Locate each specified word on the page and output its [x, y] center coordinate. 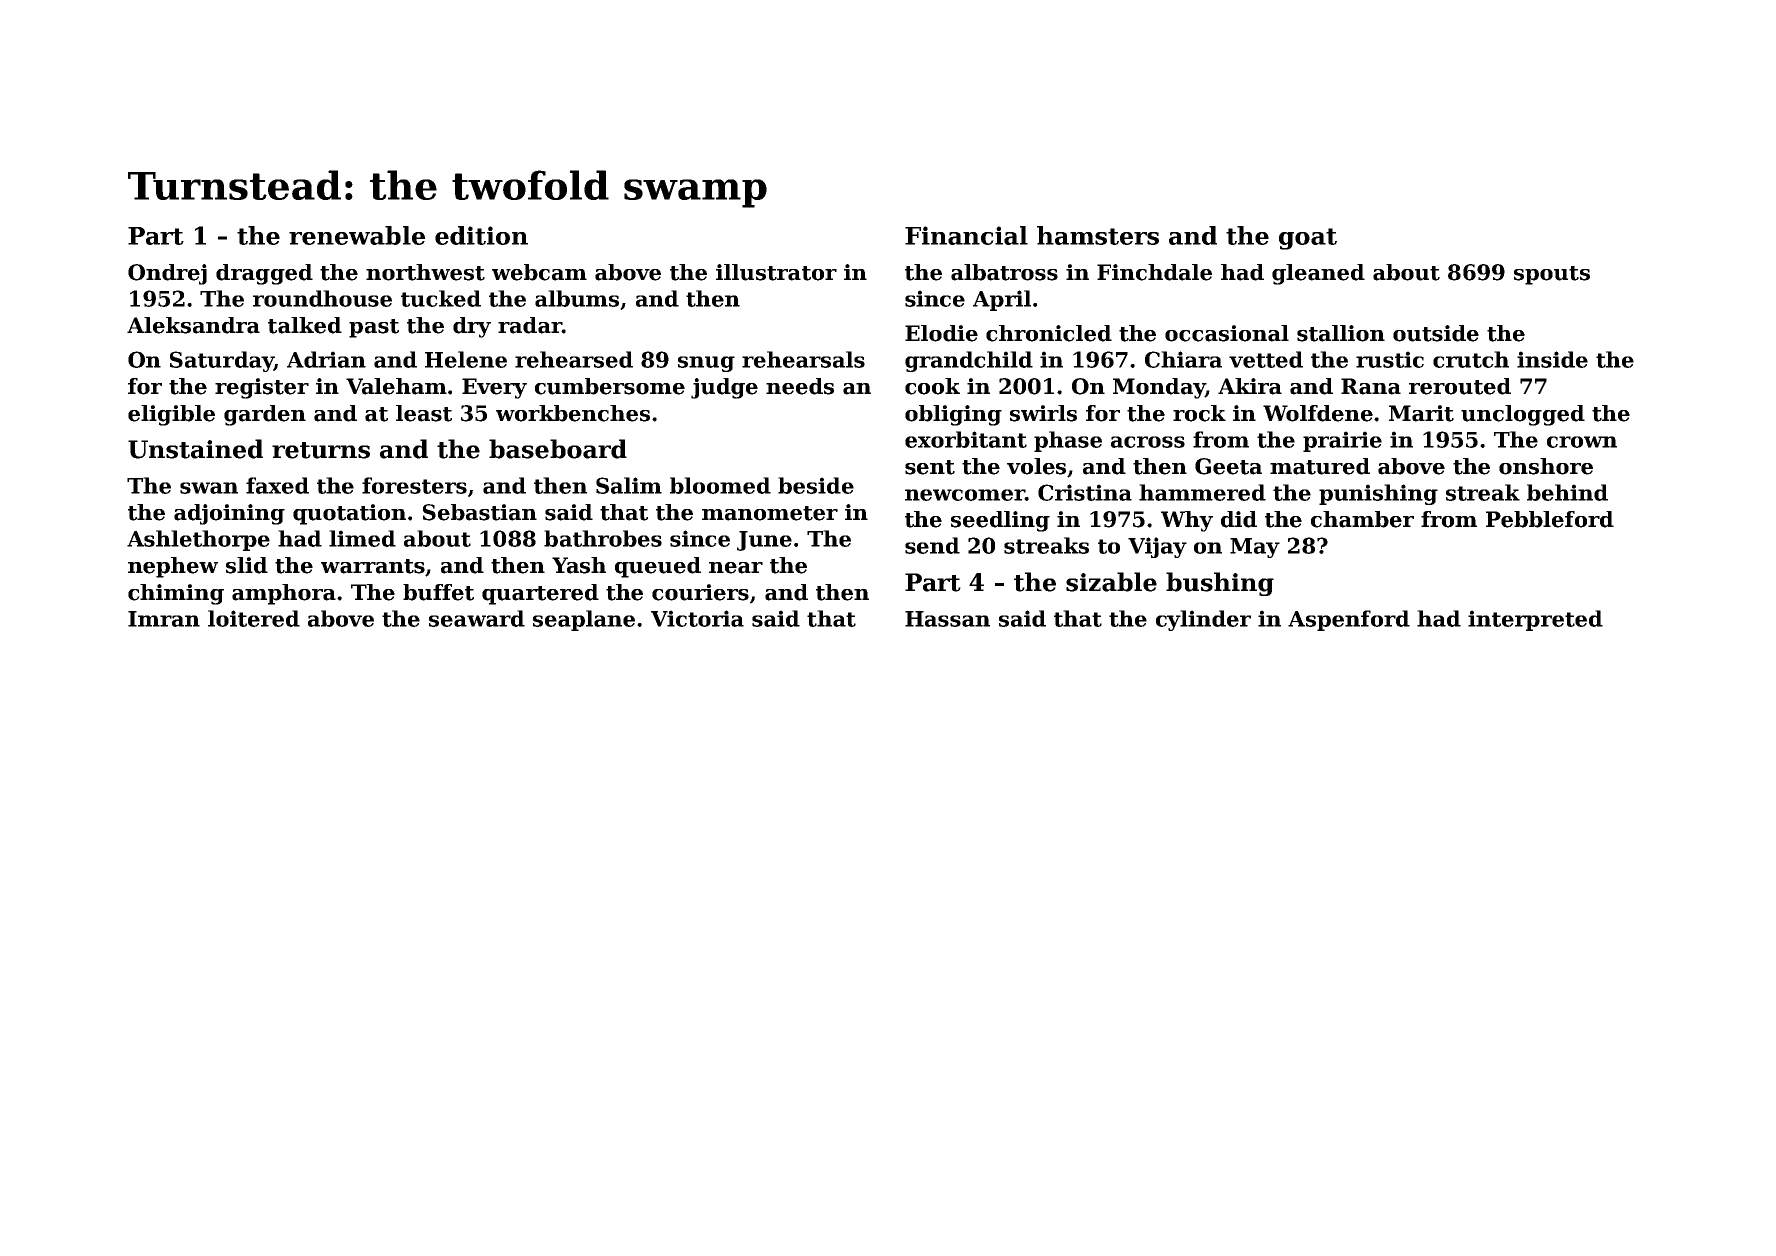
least [424, 413]
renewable [357, 235]
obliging [953, 415]
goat [1308, 239]
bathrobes [603, 538]
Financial [966, 235]
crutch [1471, 359]
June [764, 541]
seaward [477, 618]
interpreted [1535, 620]
